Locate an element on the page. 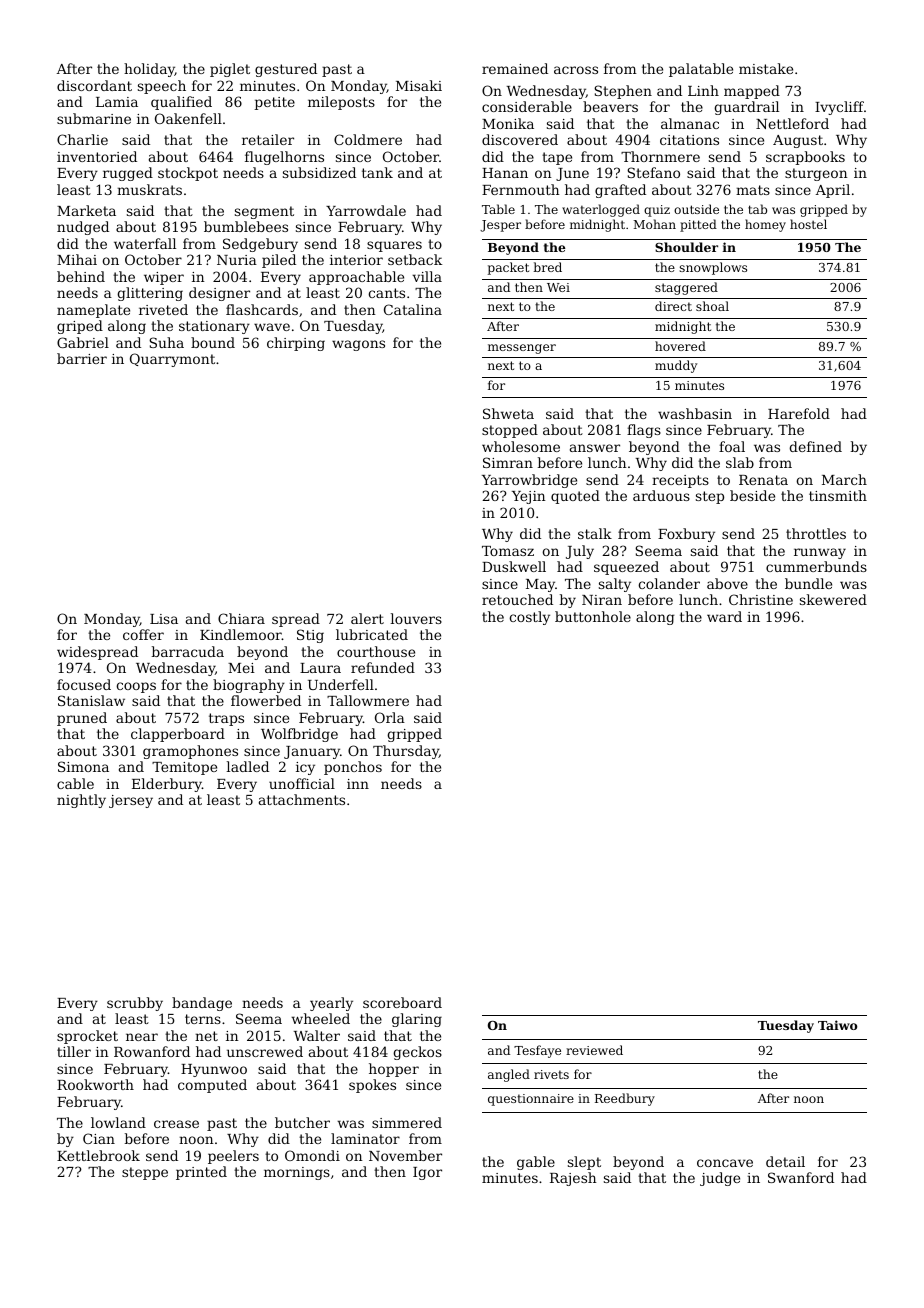 Image resolution: width=924 pixels, height=1308 pixels. jersey is located at coordinates (131, 801).
